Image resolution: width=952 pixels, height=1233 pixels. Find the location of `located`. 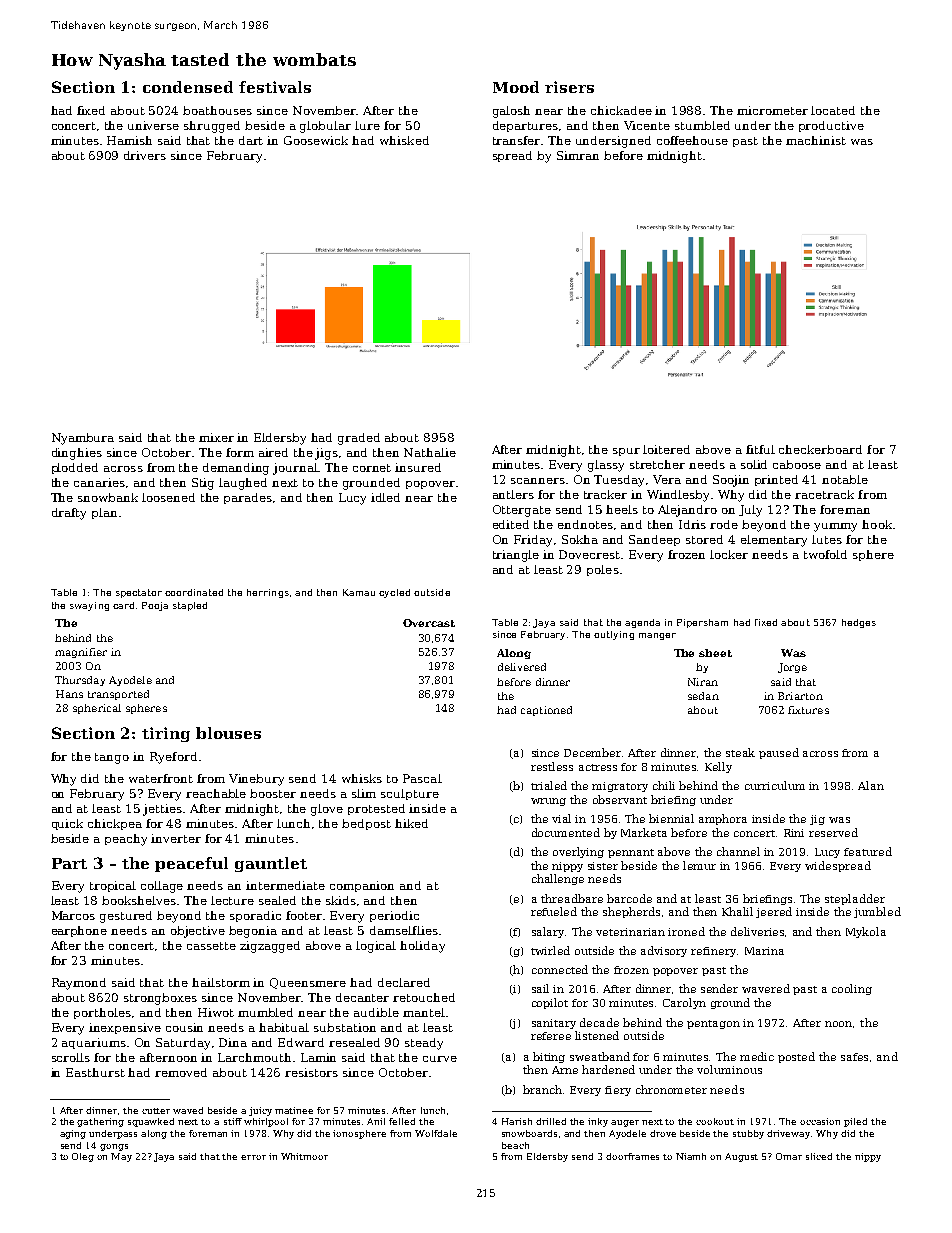

located is located at coordinates (833, 110).
